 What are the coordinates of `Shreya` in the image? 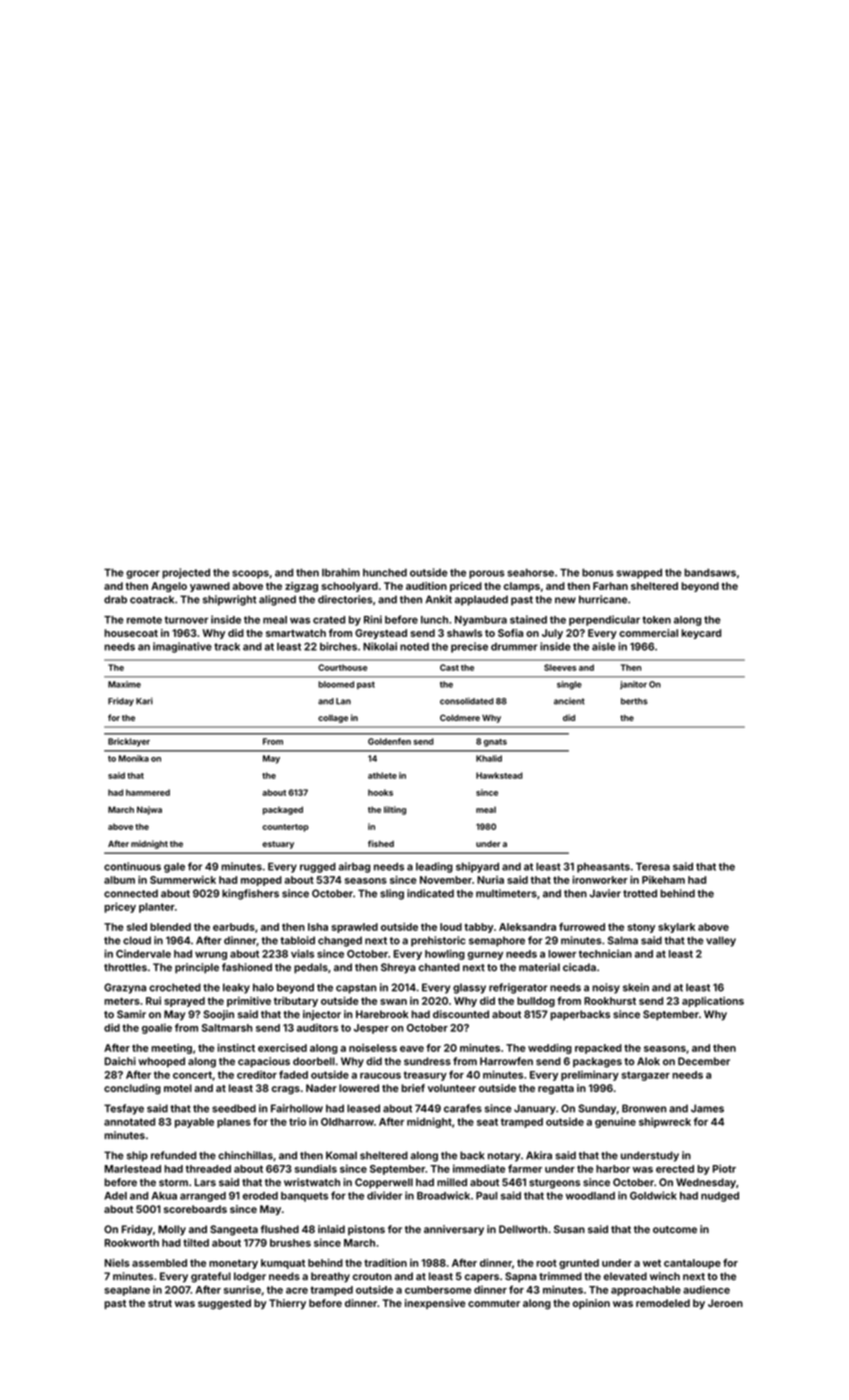 It's located at (398, 968).
